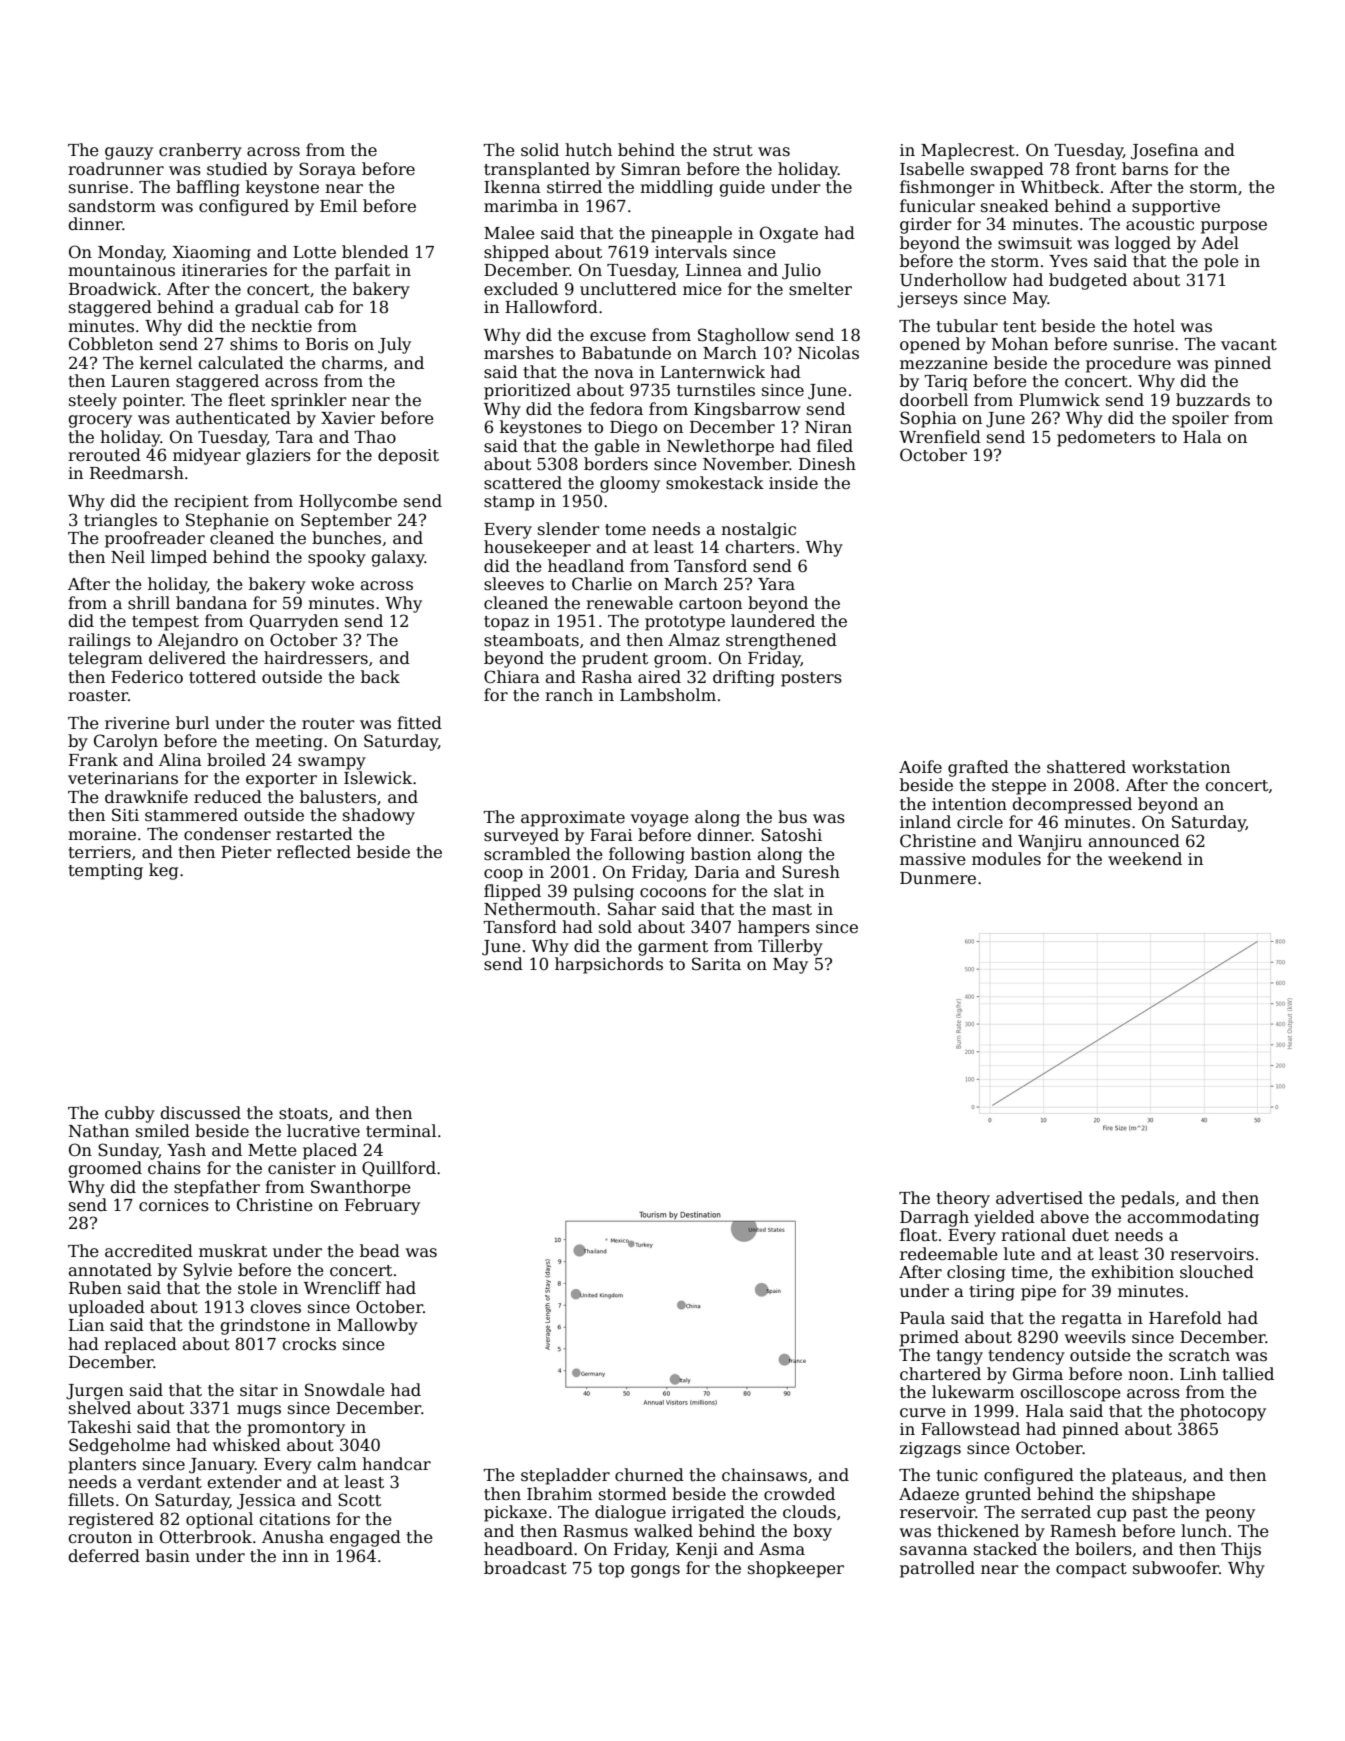 The height and width of the screenshot is (1741, 1345). I want to click on stoats, so click(303, 1114).
